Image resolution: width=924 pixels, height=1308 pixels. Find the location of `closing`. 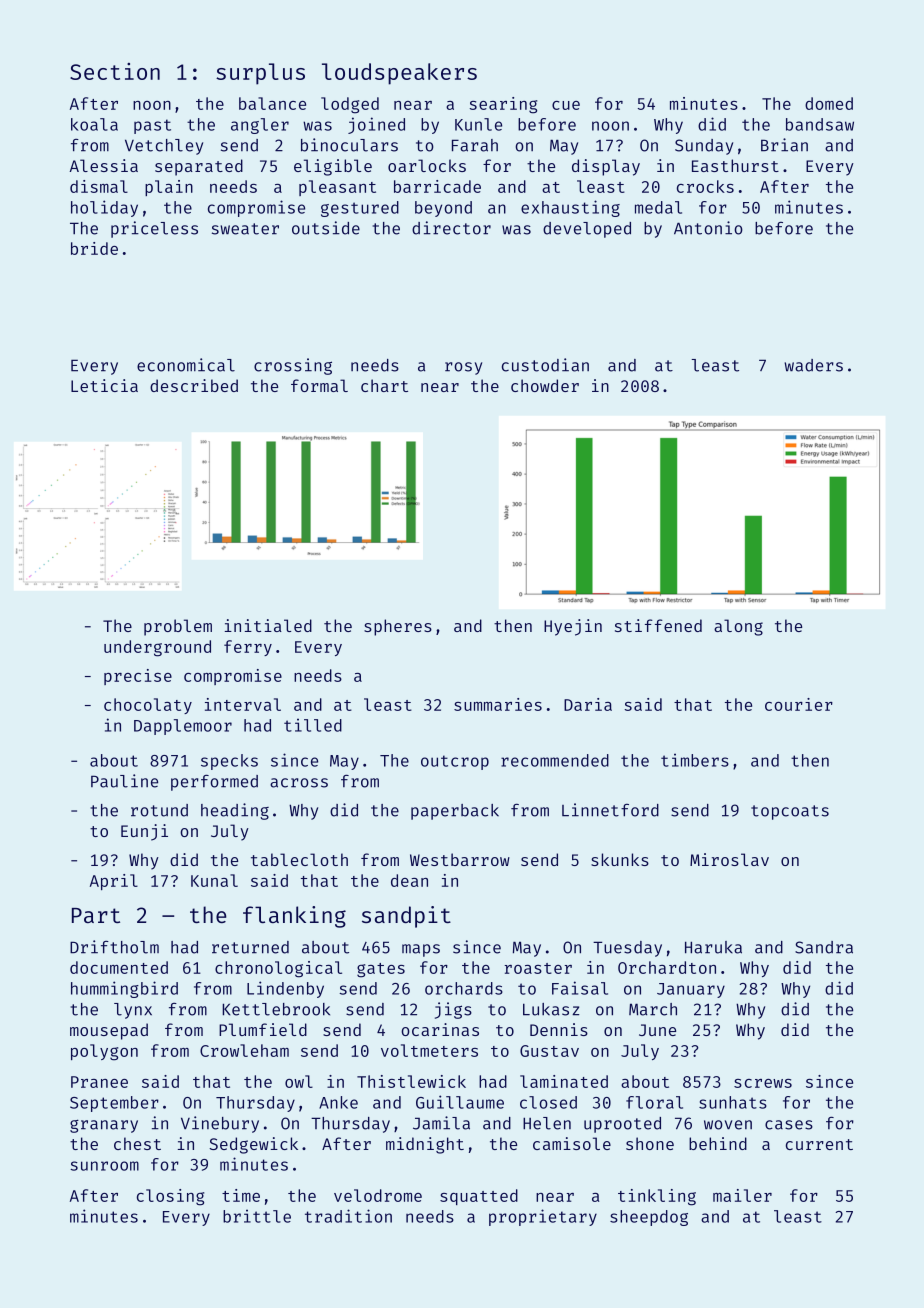

closing is located at coordinates (170, 1197).
